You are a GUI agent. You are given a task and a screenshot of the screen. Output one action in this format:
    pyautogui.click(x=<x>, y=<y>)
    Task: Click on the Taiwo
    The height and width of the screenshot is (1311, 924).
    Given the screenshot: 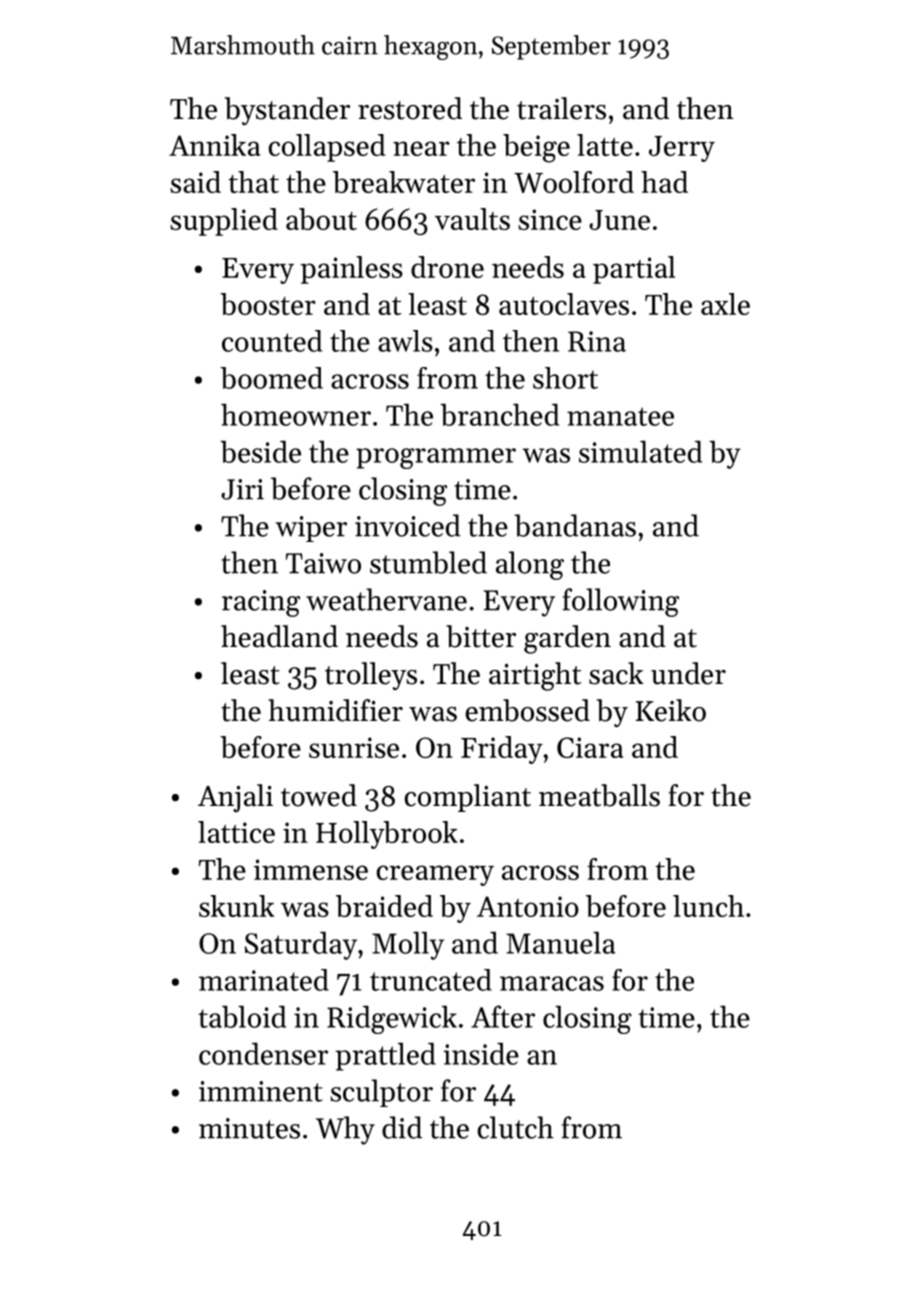 What is the action you would take?
    pyautogui.click(x=323, y=563)
